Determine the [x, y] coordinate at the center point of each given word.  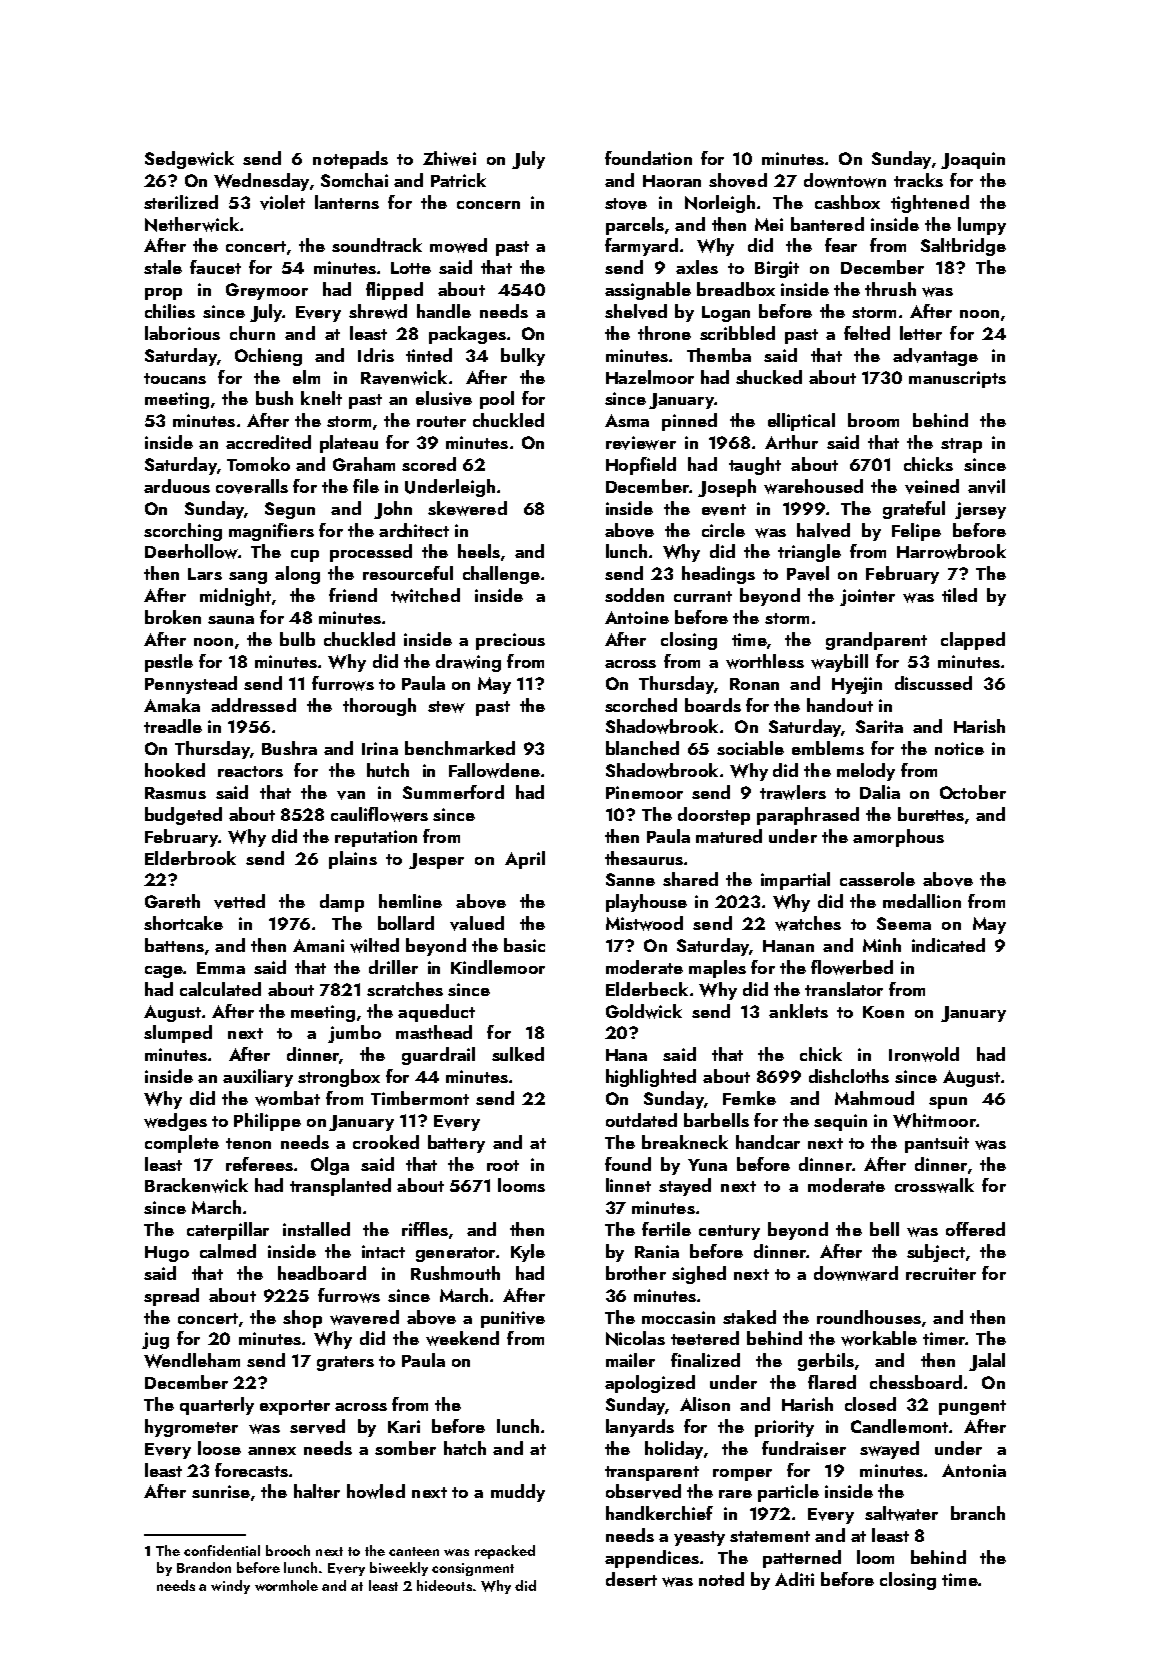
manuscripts [957, 379]
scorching [183, 532]
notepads [350, 160]
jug [155, 1340]
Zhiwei [449, 158]
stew [446, 707]
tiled [959, 595]
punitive [513, 1319]
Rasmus [175, 793]
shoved [738, 180]
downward [856, 1273]
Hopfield [641, 466]
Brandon [204, 1567]
